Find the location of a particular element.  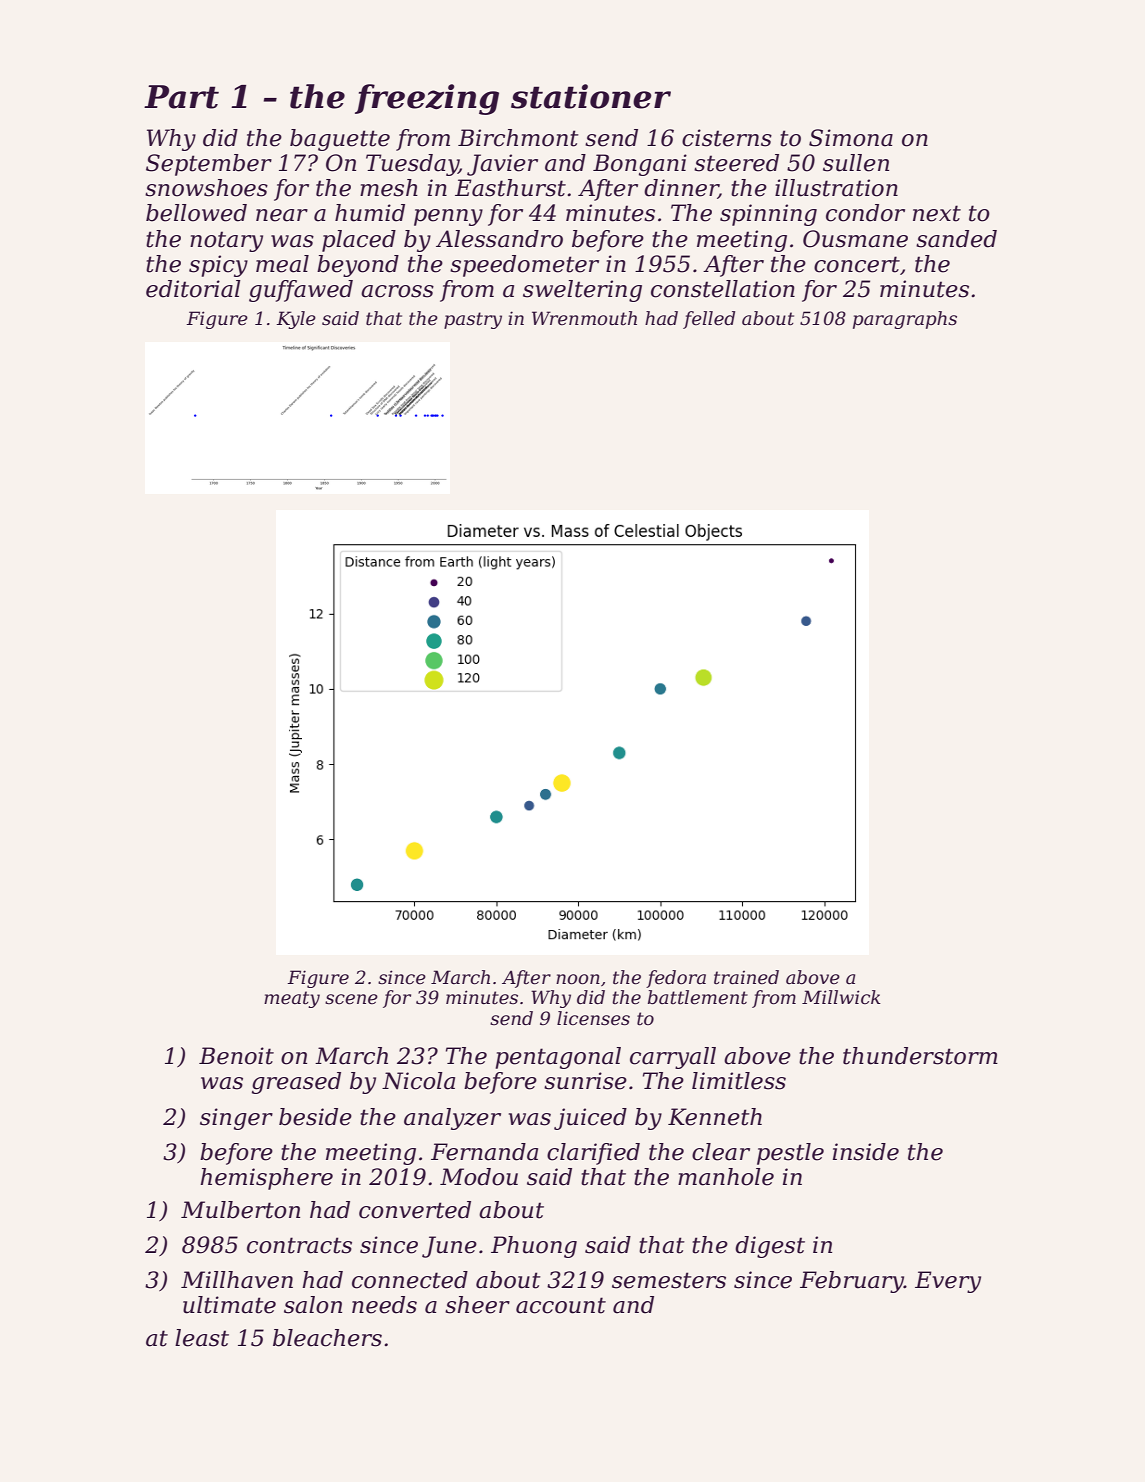

spicy is located at coordinates (218, 266).
